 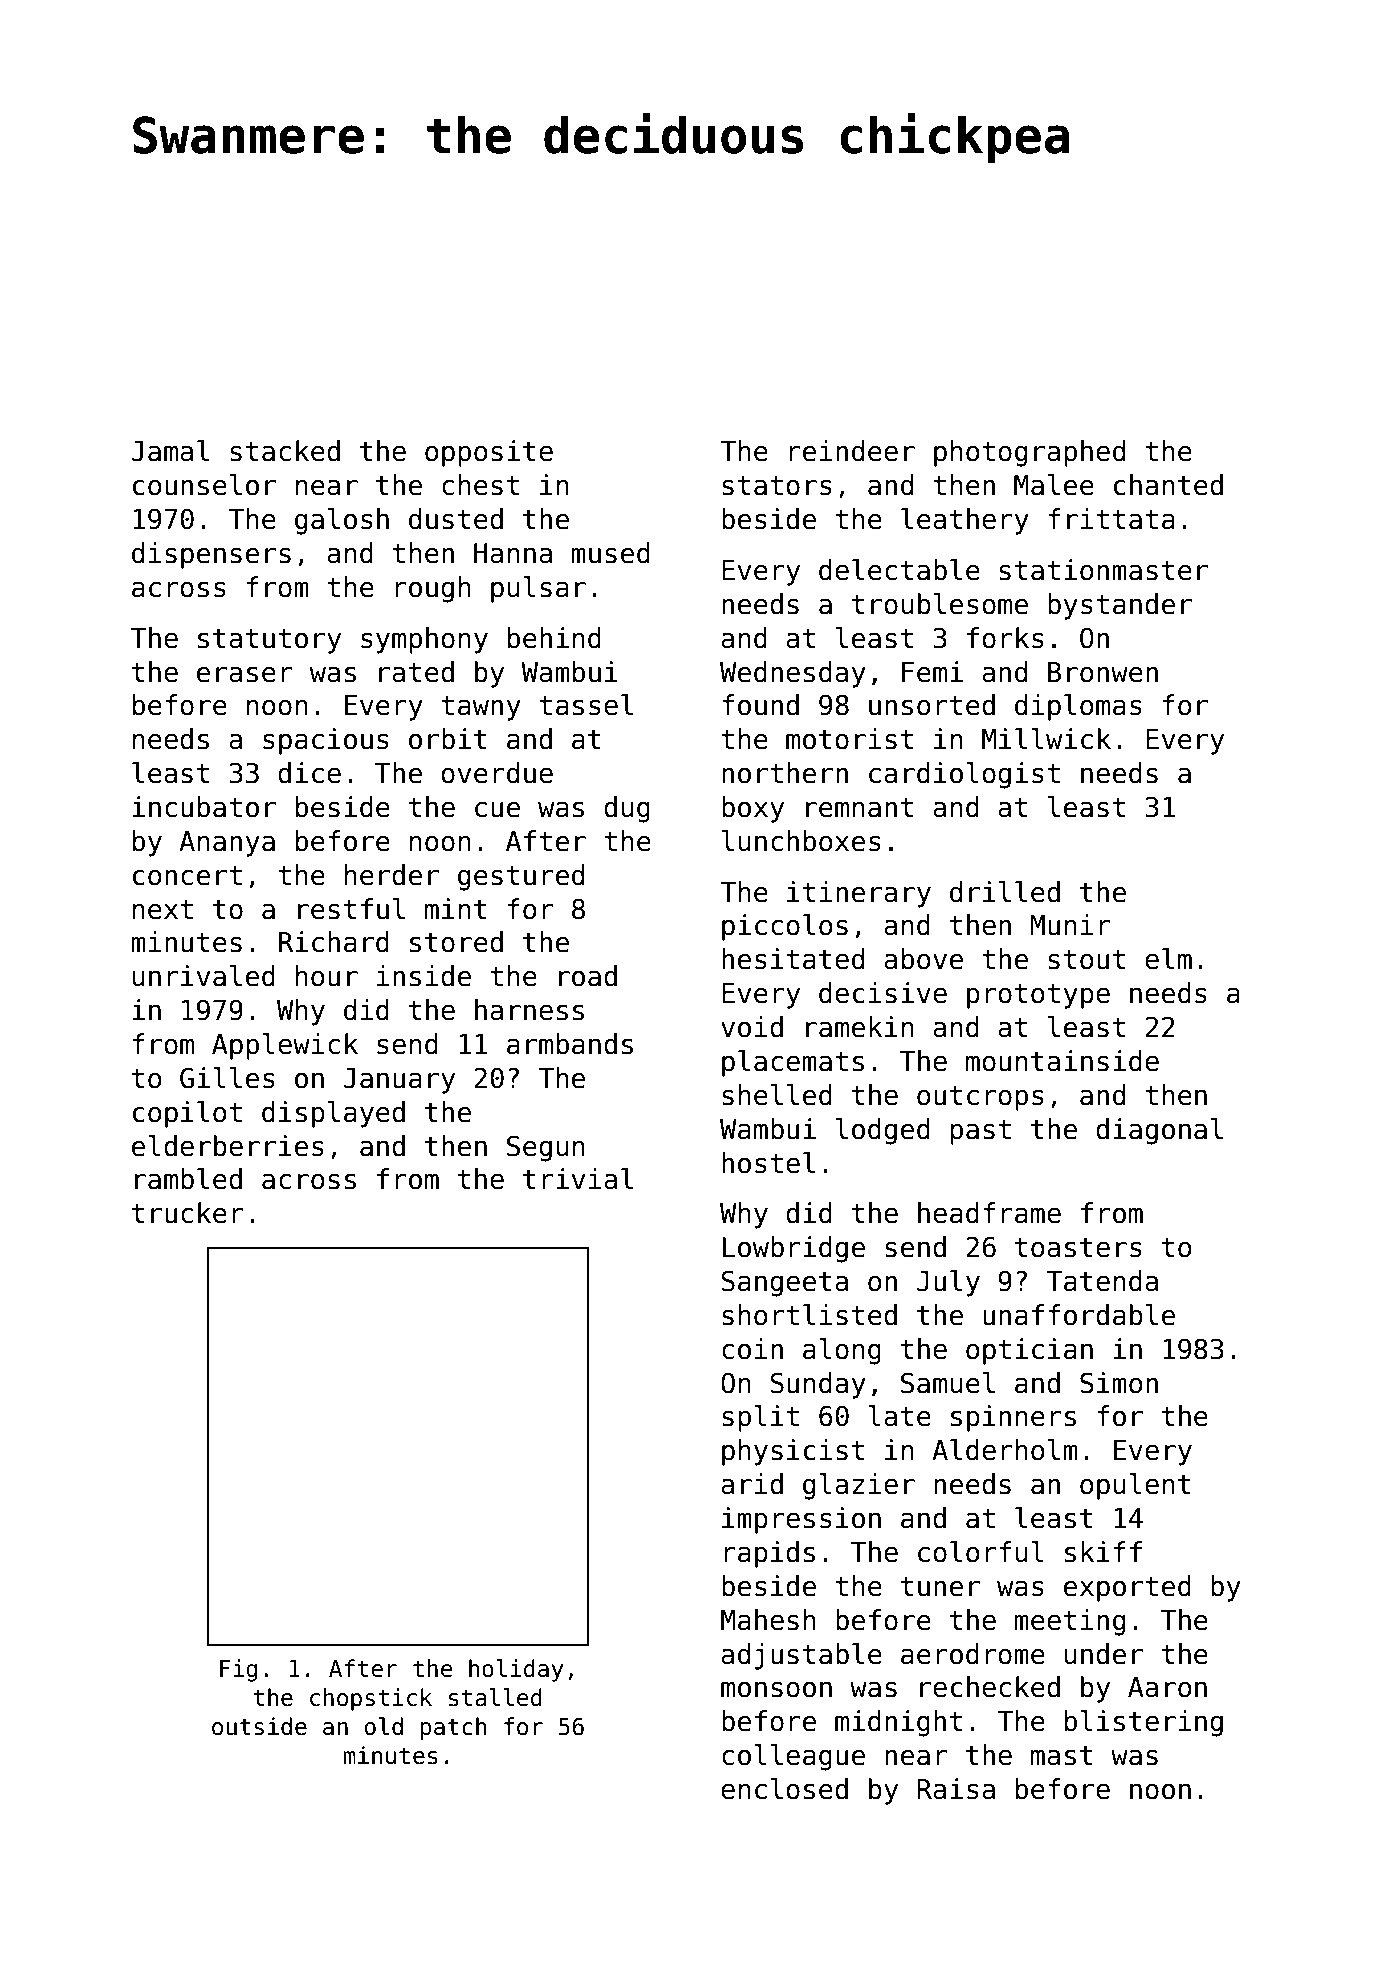 What do you see at coordinates (1102, 1281) in the screenshot?
I see `Tatenda` at bounding box center [1102, 1281].
